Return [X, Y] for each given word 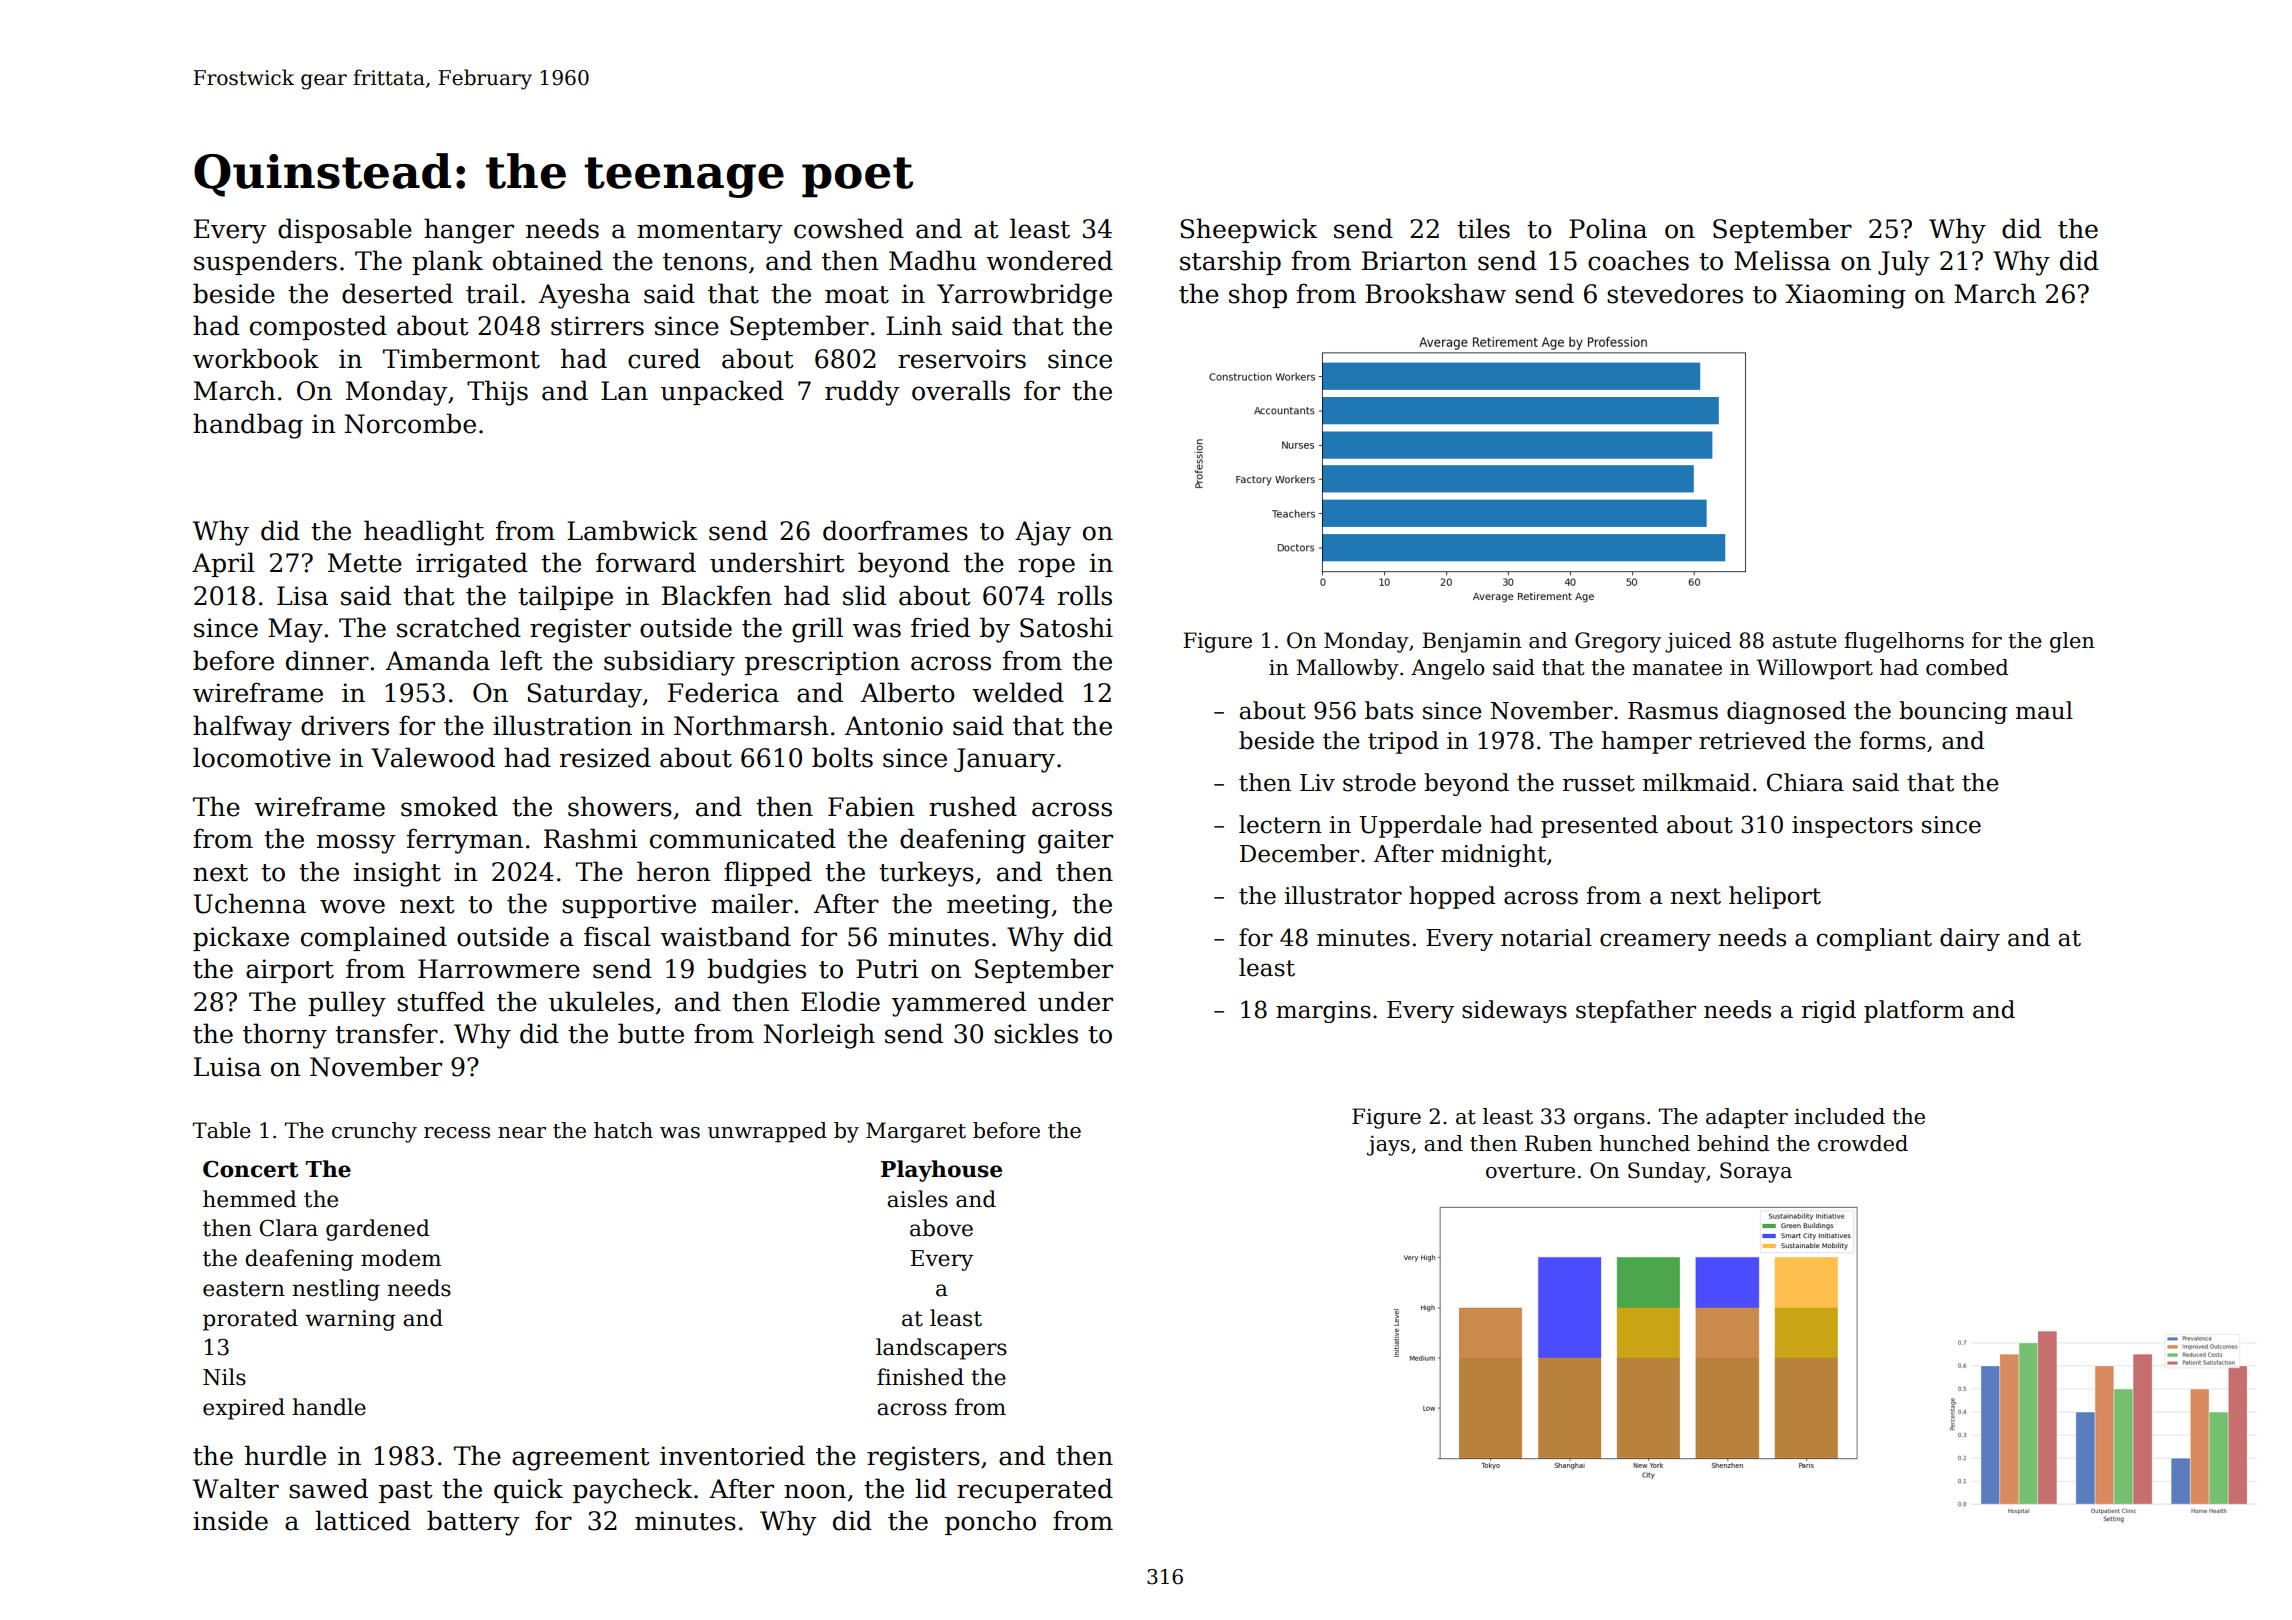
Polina [1608, 228]
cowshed [849, 228]
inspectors [1852, 827]
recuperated [1035, 1490]
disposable [345, 230]
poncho [990, 1522]
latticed [363, 1520]
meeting [998, 906]
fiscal [617, 936]
